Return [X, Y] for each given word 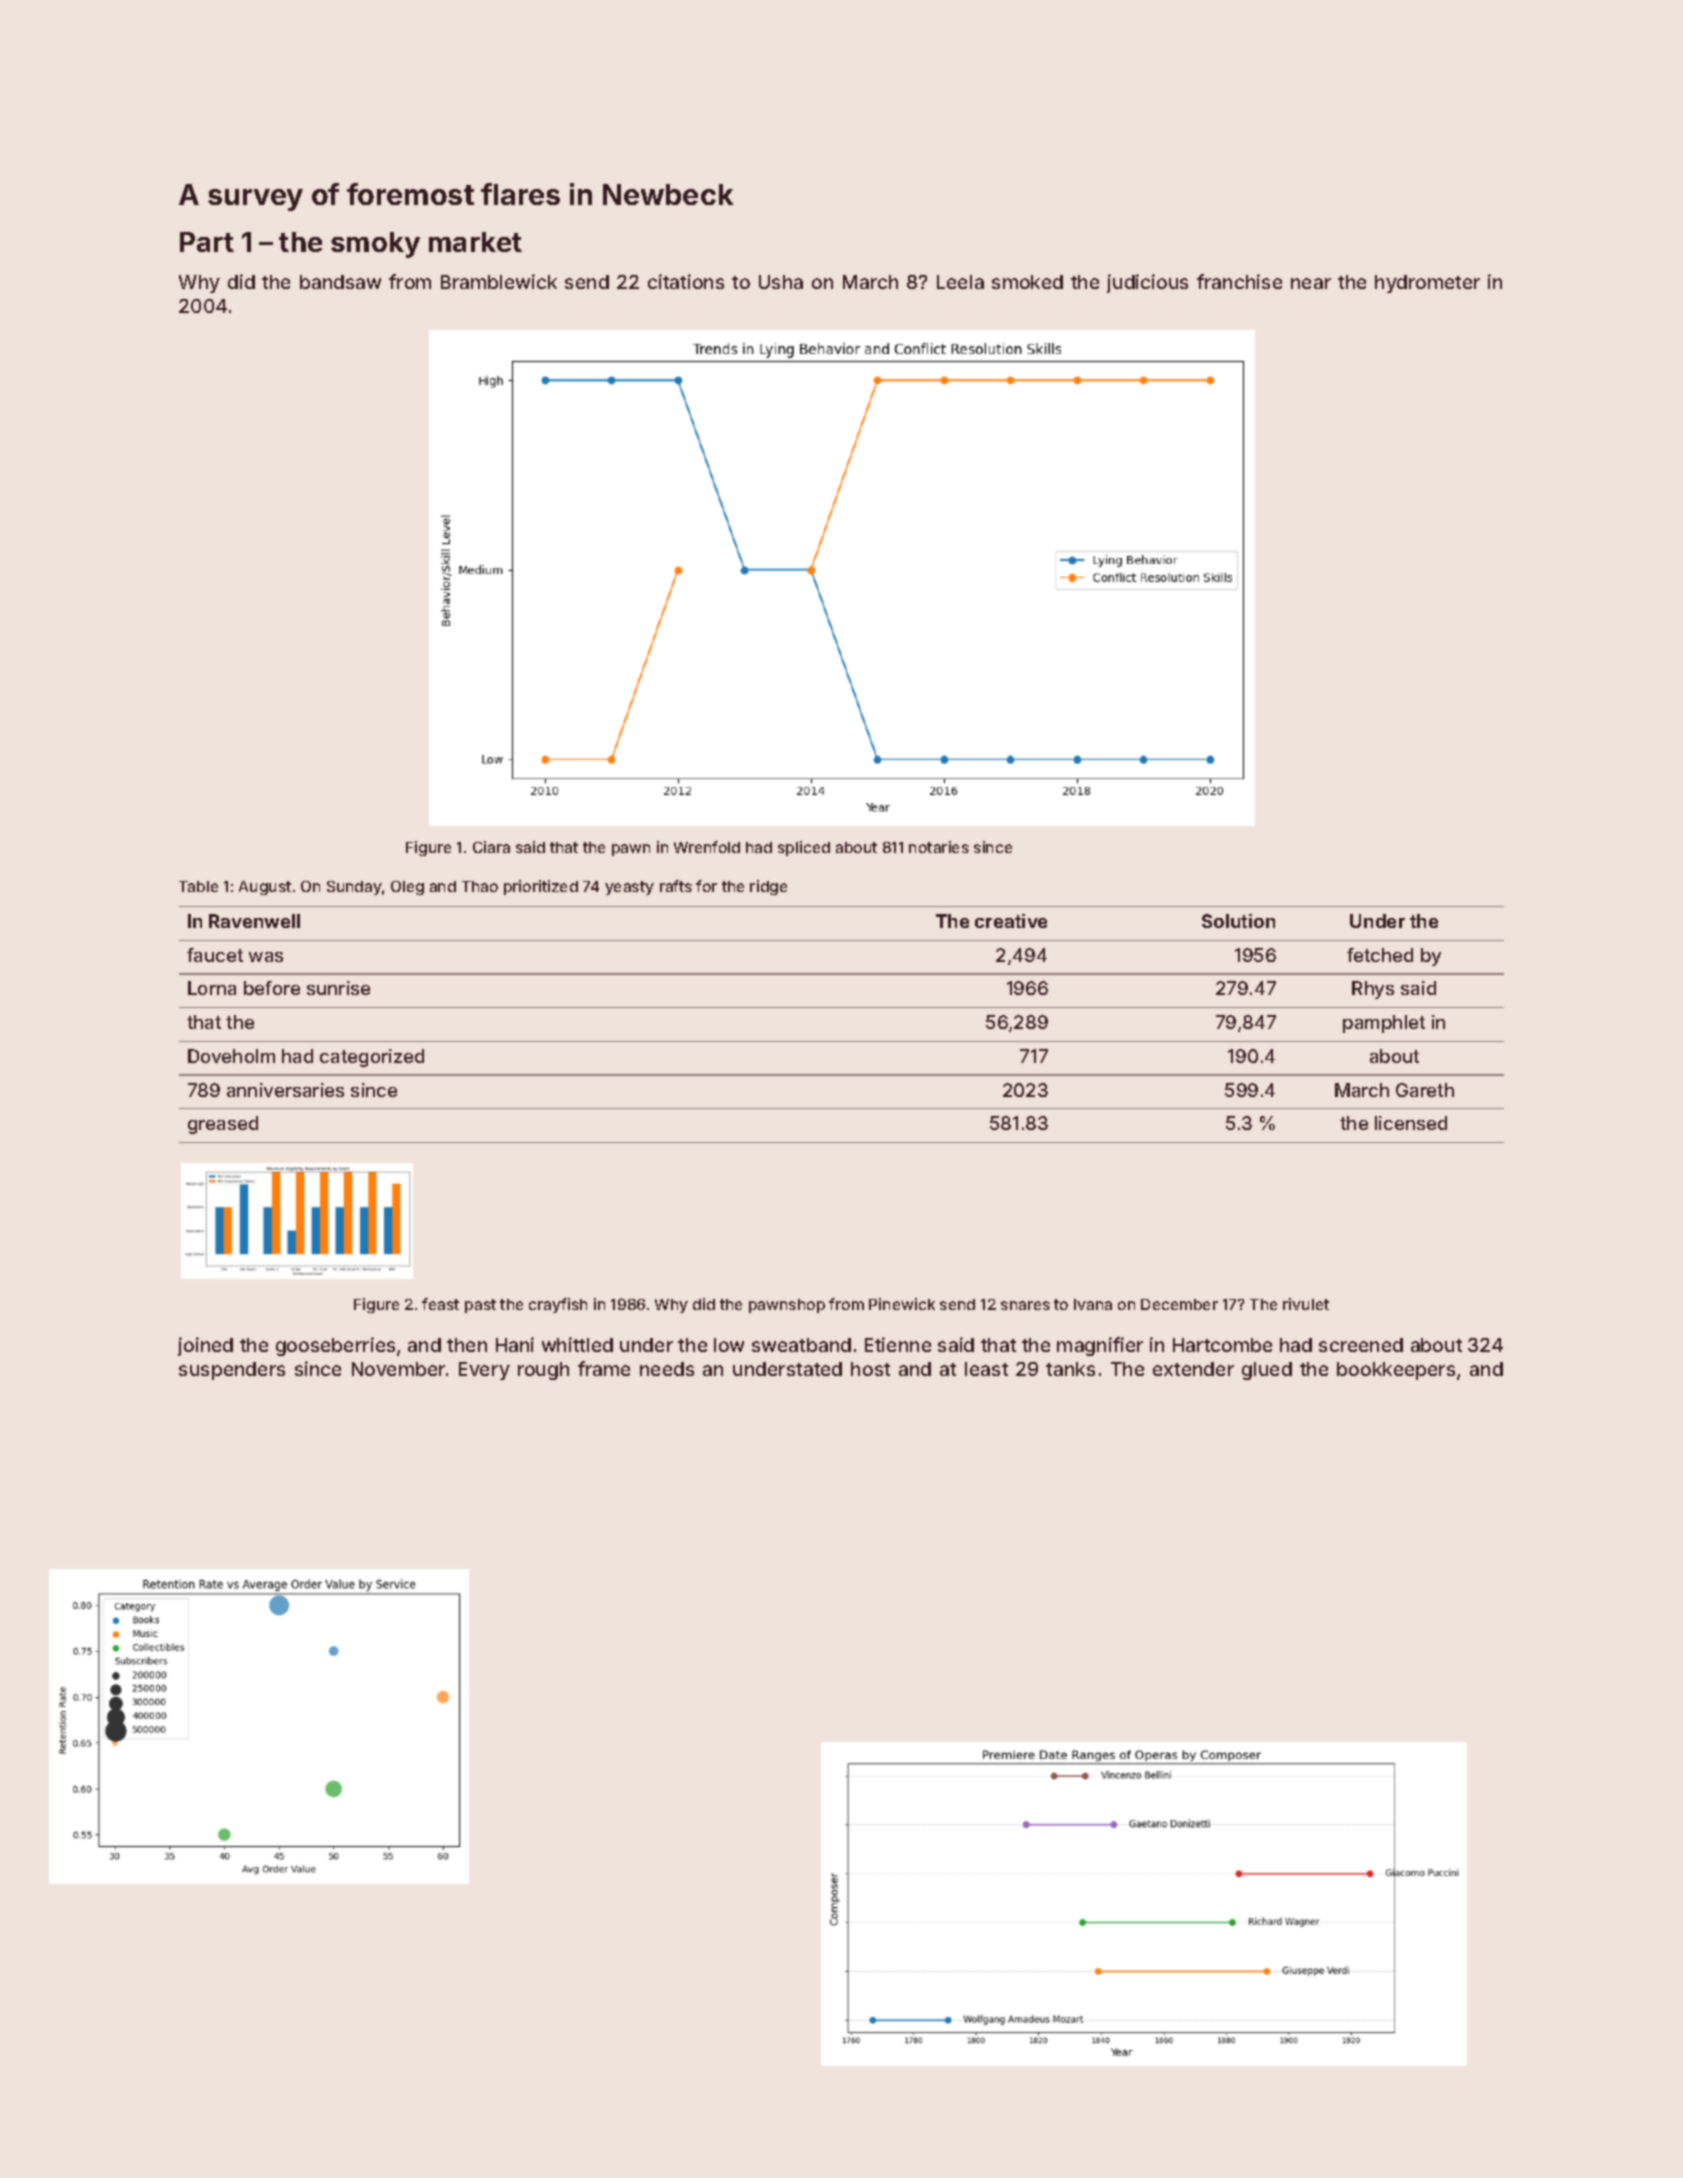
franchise [1239, 281]
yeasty [629, 888]
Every [484, 1371]
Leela [960, 282]
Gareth [1425, 1090]
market [475, 242]
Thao [480, 886]
